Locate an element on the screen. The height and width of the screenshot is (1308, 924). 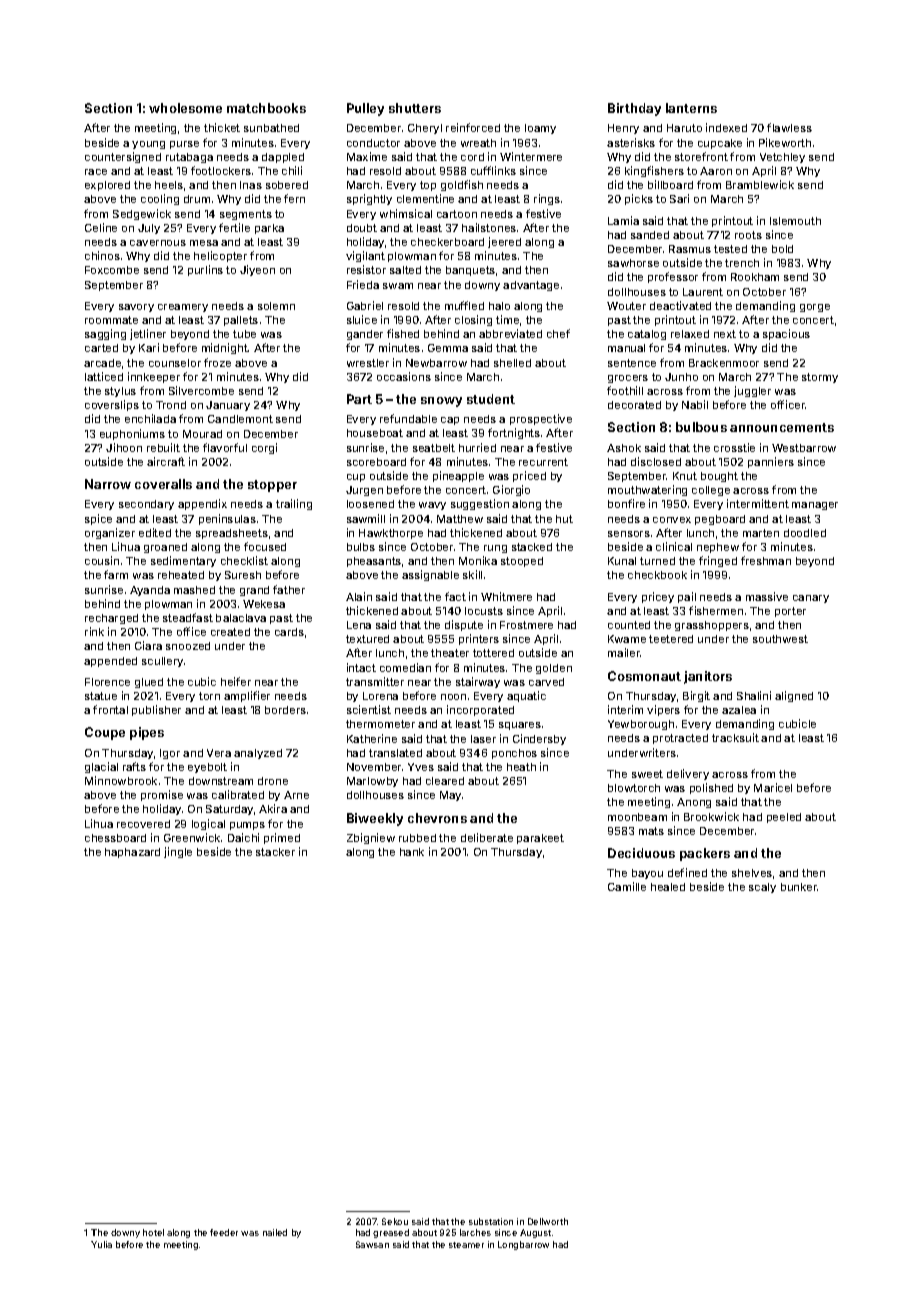
wavy is located at coordinates (432, 506).
